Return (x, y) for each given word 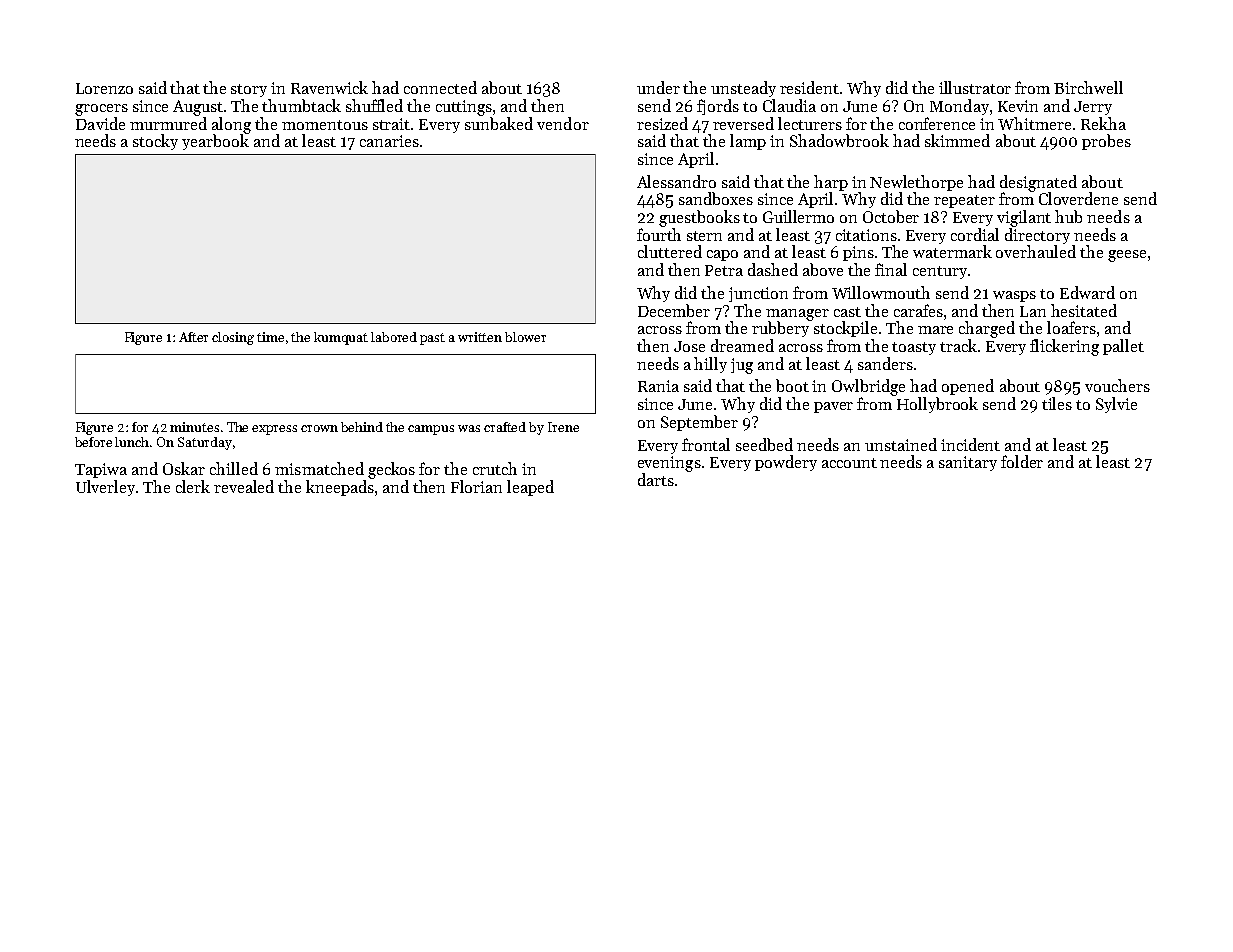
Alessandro (676, 181)
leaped (530, 488)
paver (833, 407)
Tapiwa (101, 470)
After (193, 337)
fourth (659, 234)
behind (362, 427)
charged (987, 329)
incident (970, 444)
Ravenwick (329, 87)
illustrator (975, 87)
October (891, 216)
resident (809, 87)
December (674, 310)
